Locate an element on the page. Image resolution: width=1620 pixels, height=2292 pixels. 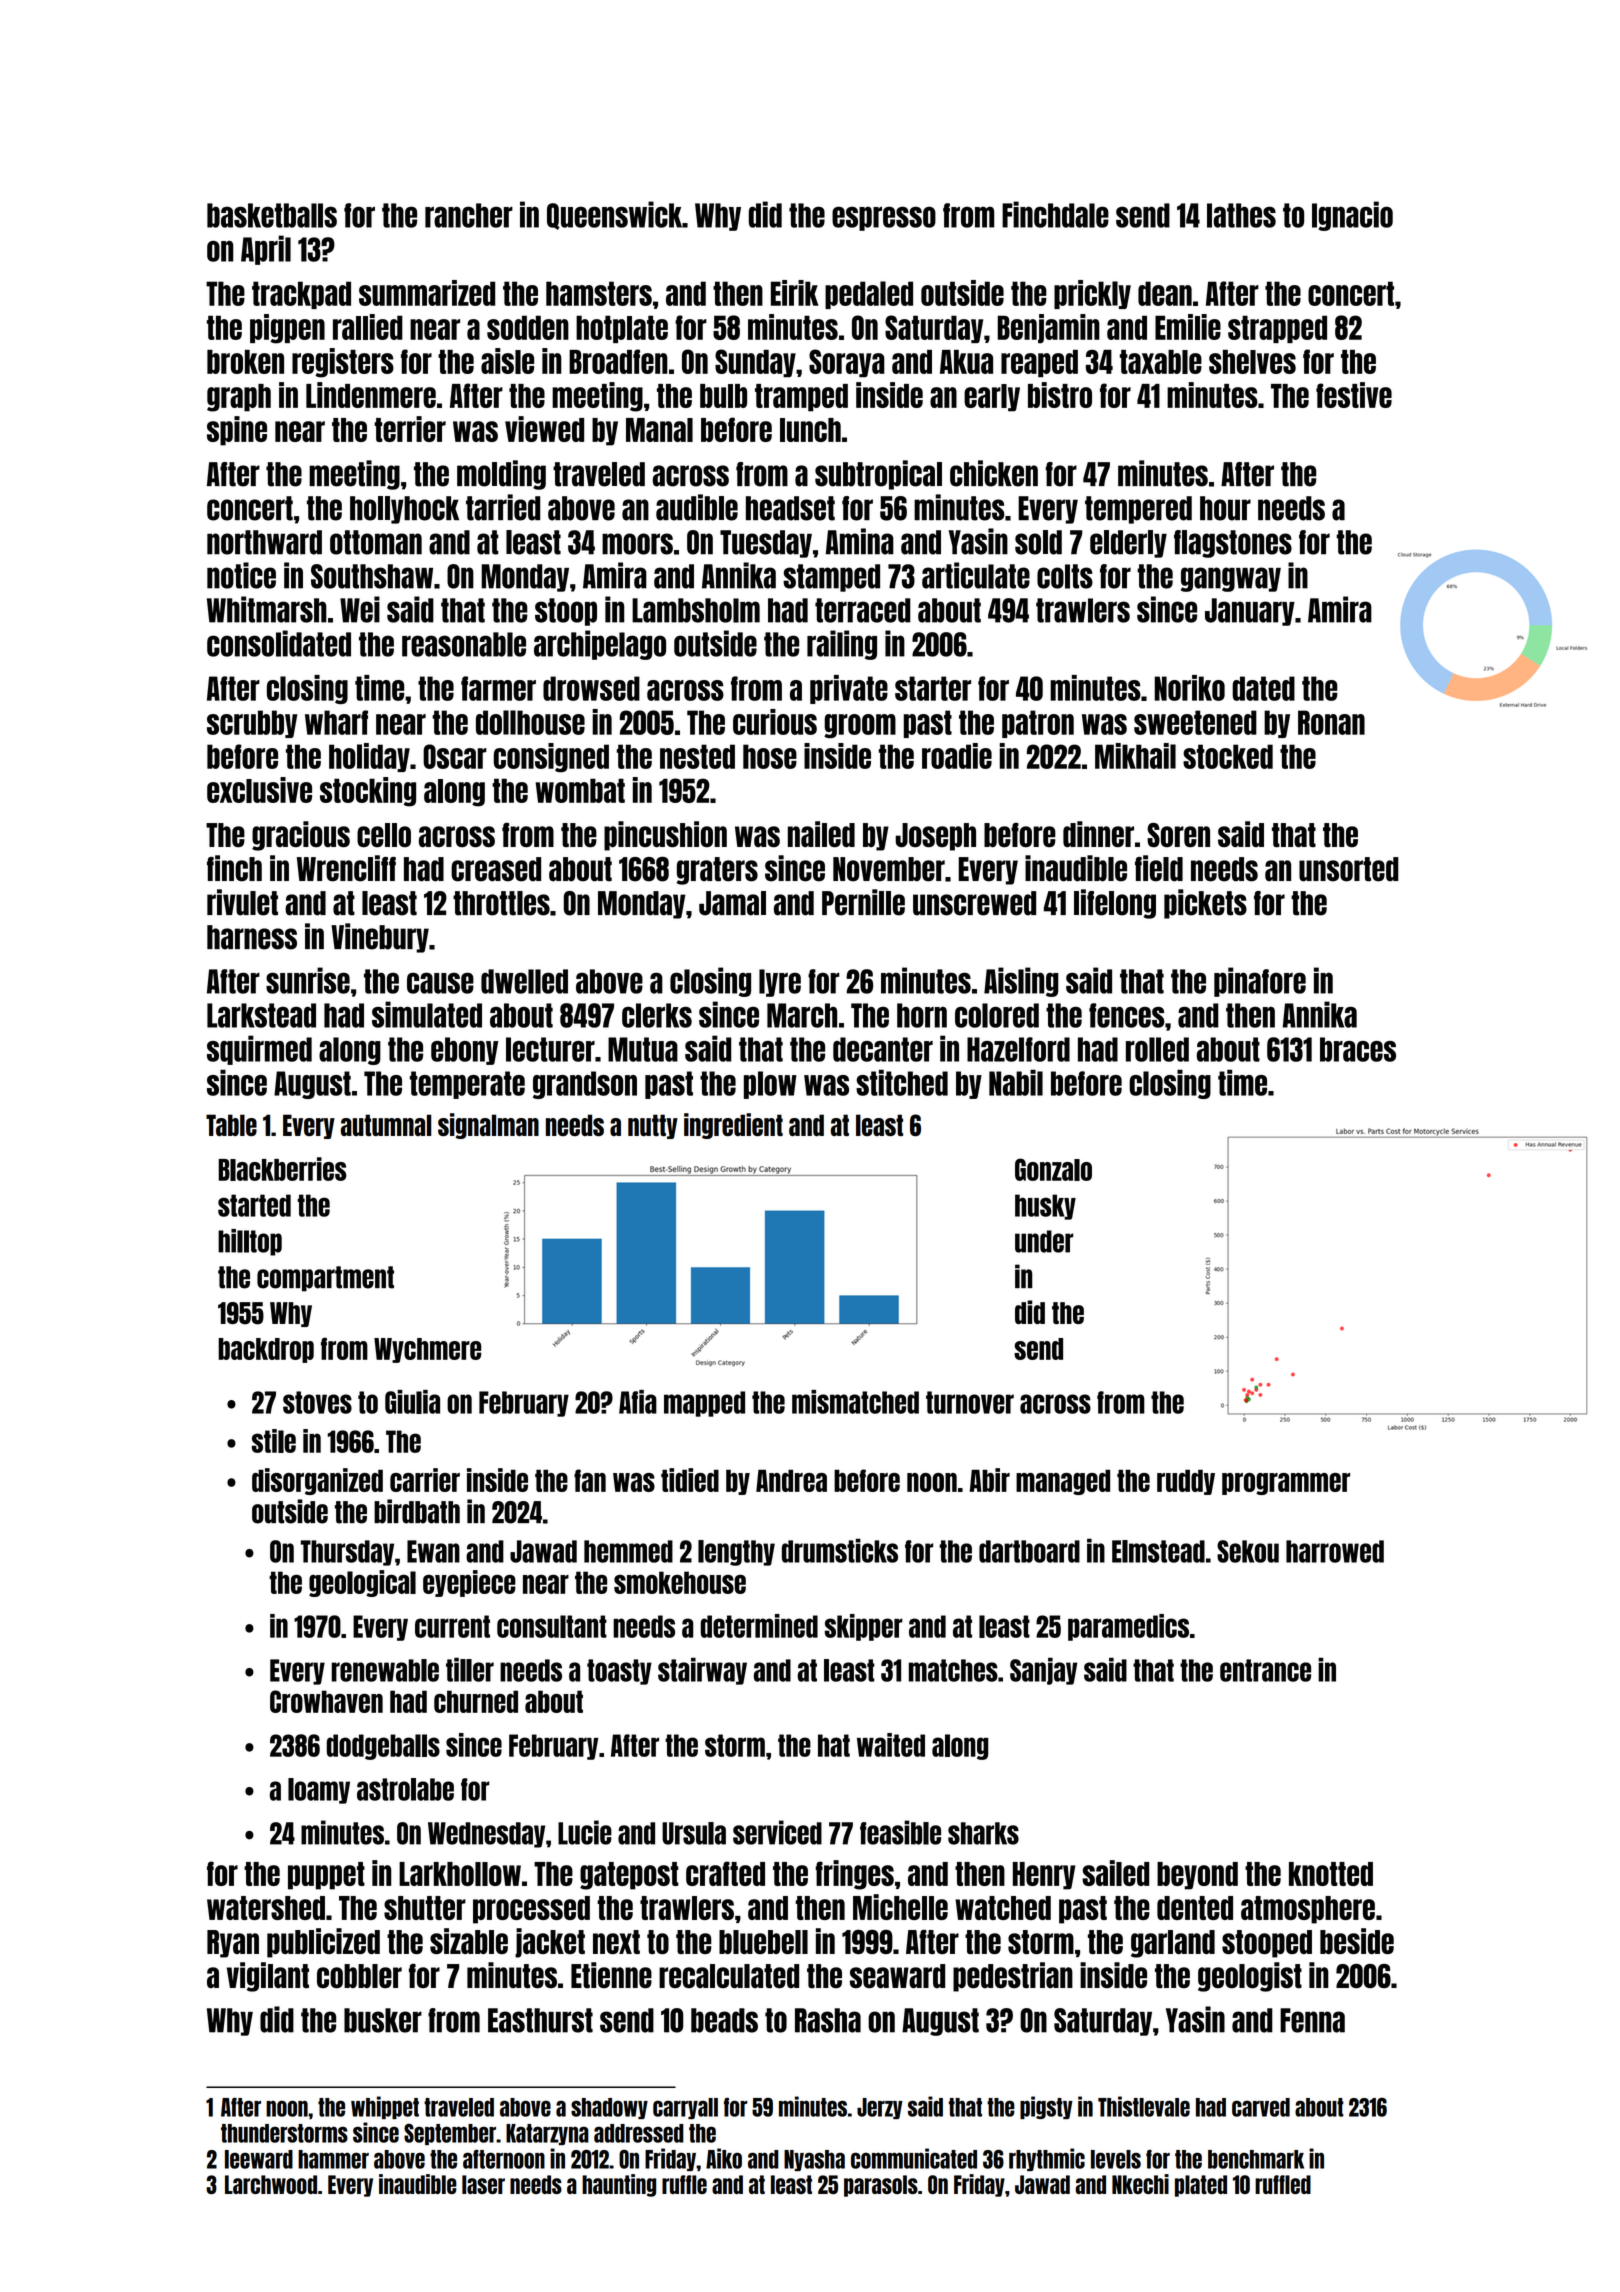
spine is located at coordinates (237, 431).
